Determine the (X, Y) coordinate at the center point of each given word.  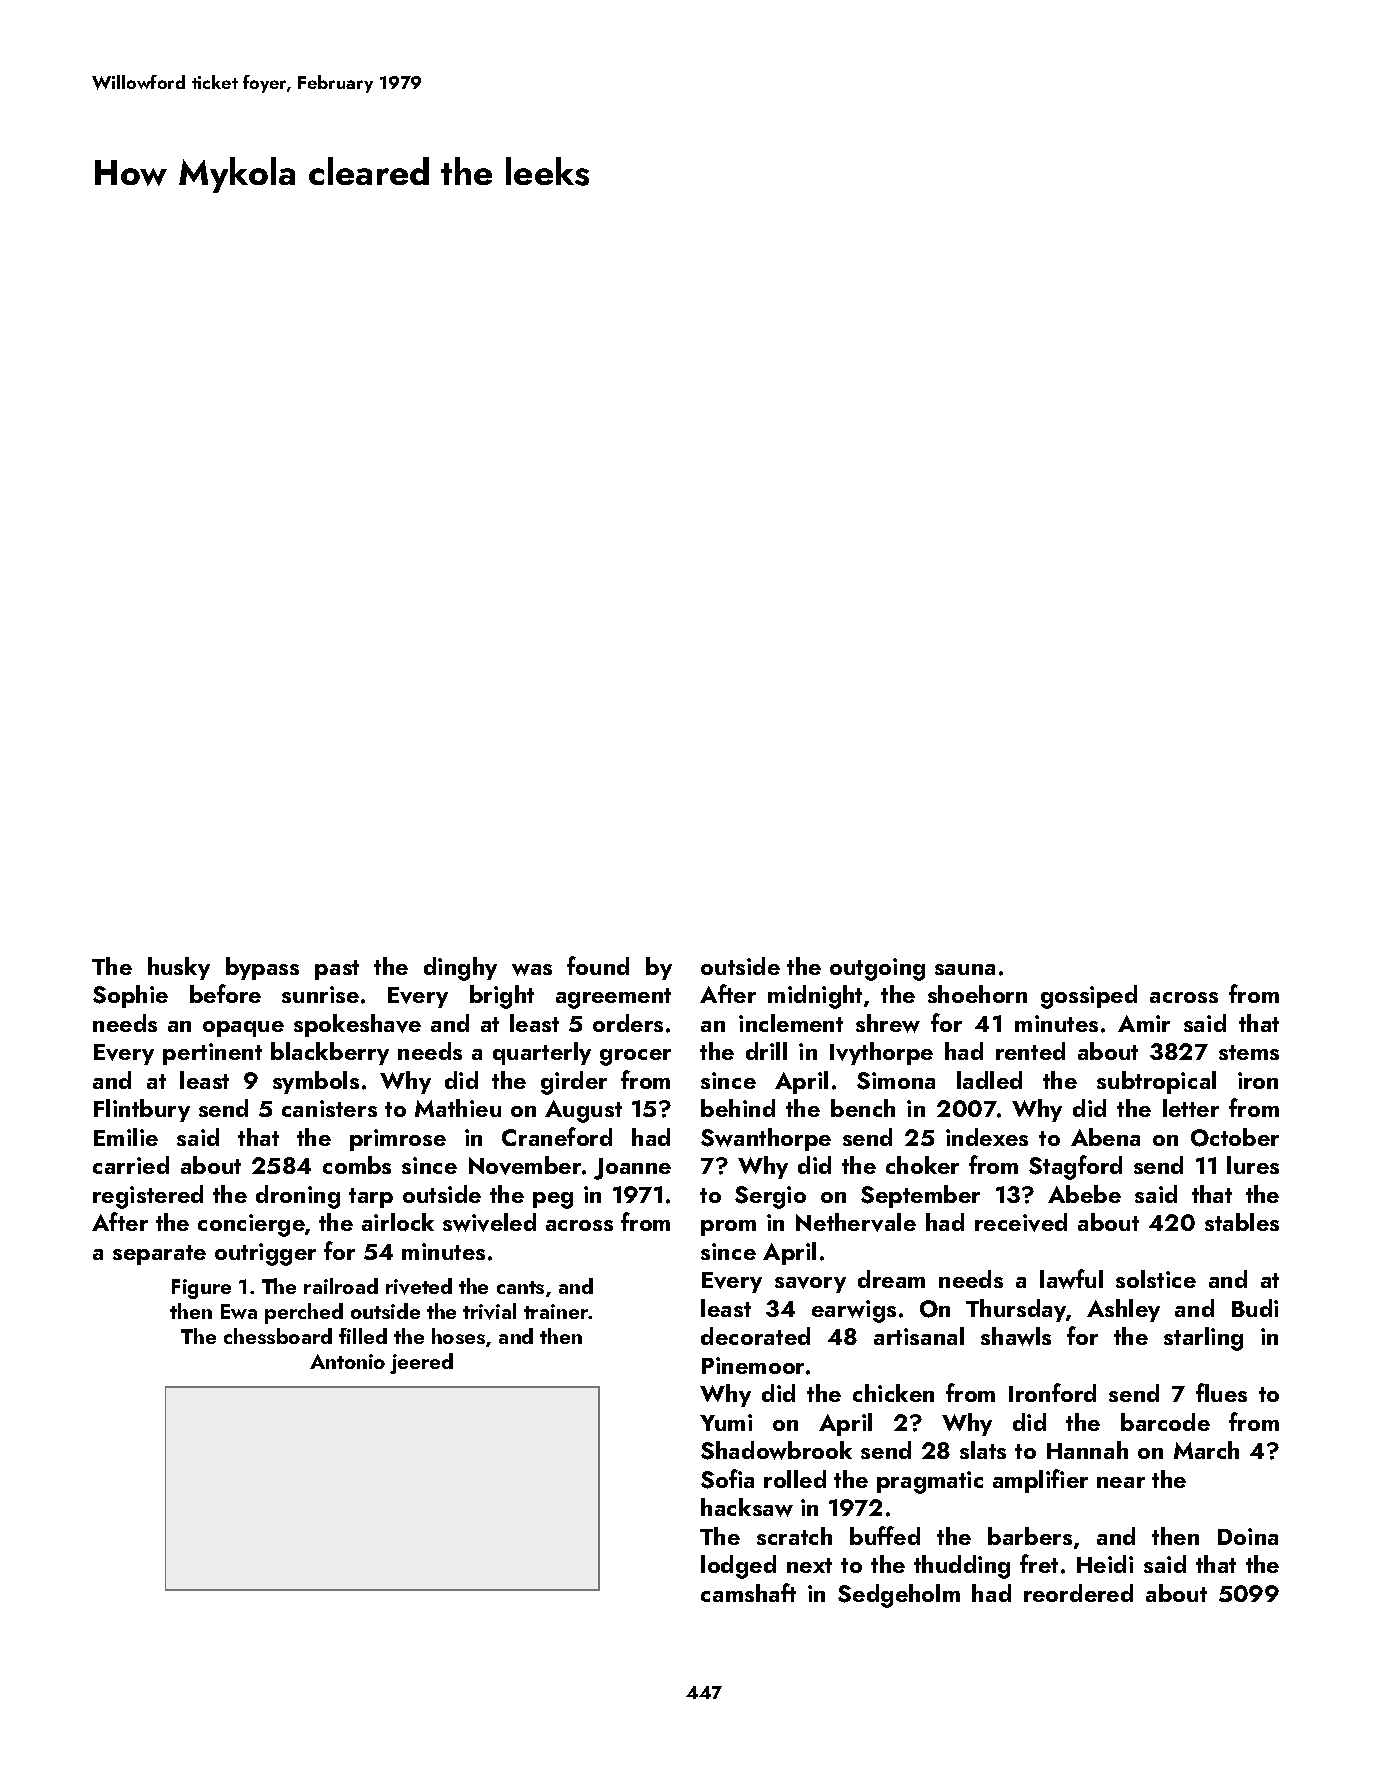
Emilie (126, 1137)
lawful (1071, 1279)
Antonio (347, 1361)
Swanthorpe (766, 1139)
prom (728, 1228)
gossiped (1089, 997)
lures (1253, 1165)
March (1206, 1450)
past (337, 970)
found (598, 965)
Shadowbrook (776, 1450)
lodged (738, 1567)
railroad (341, 1286)
